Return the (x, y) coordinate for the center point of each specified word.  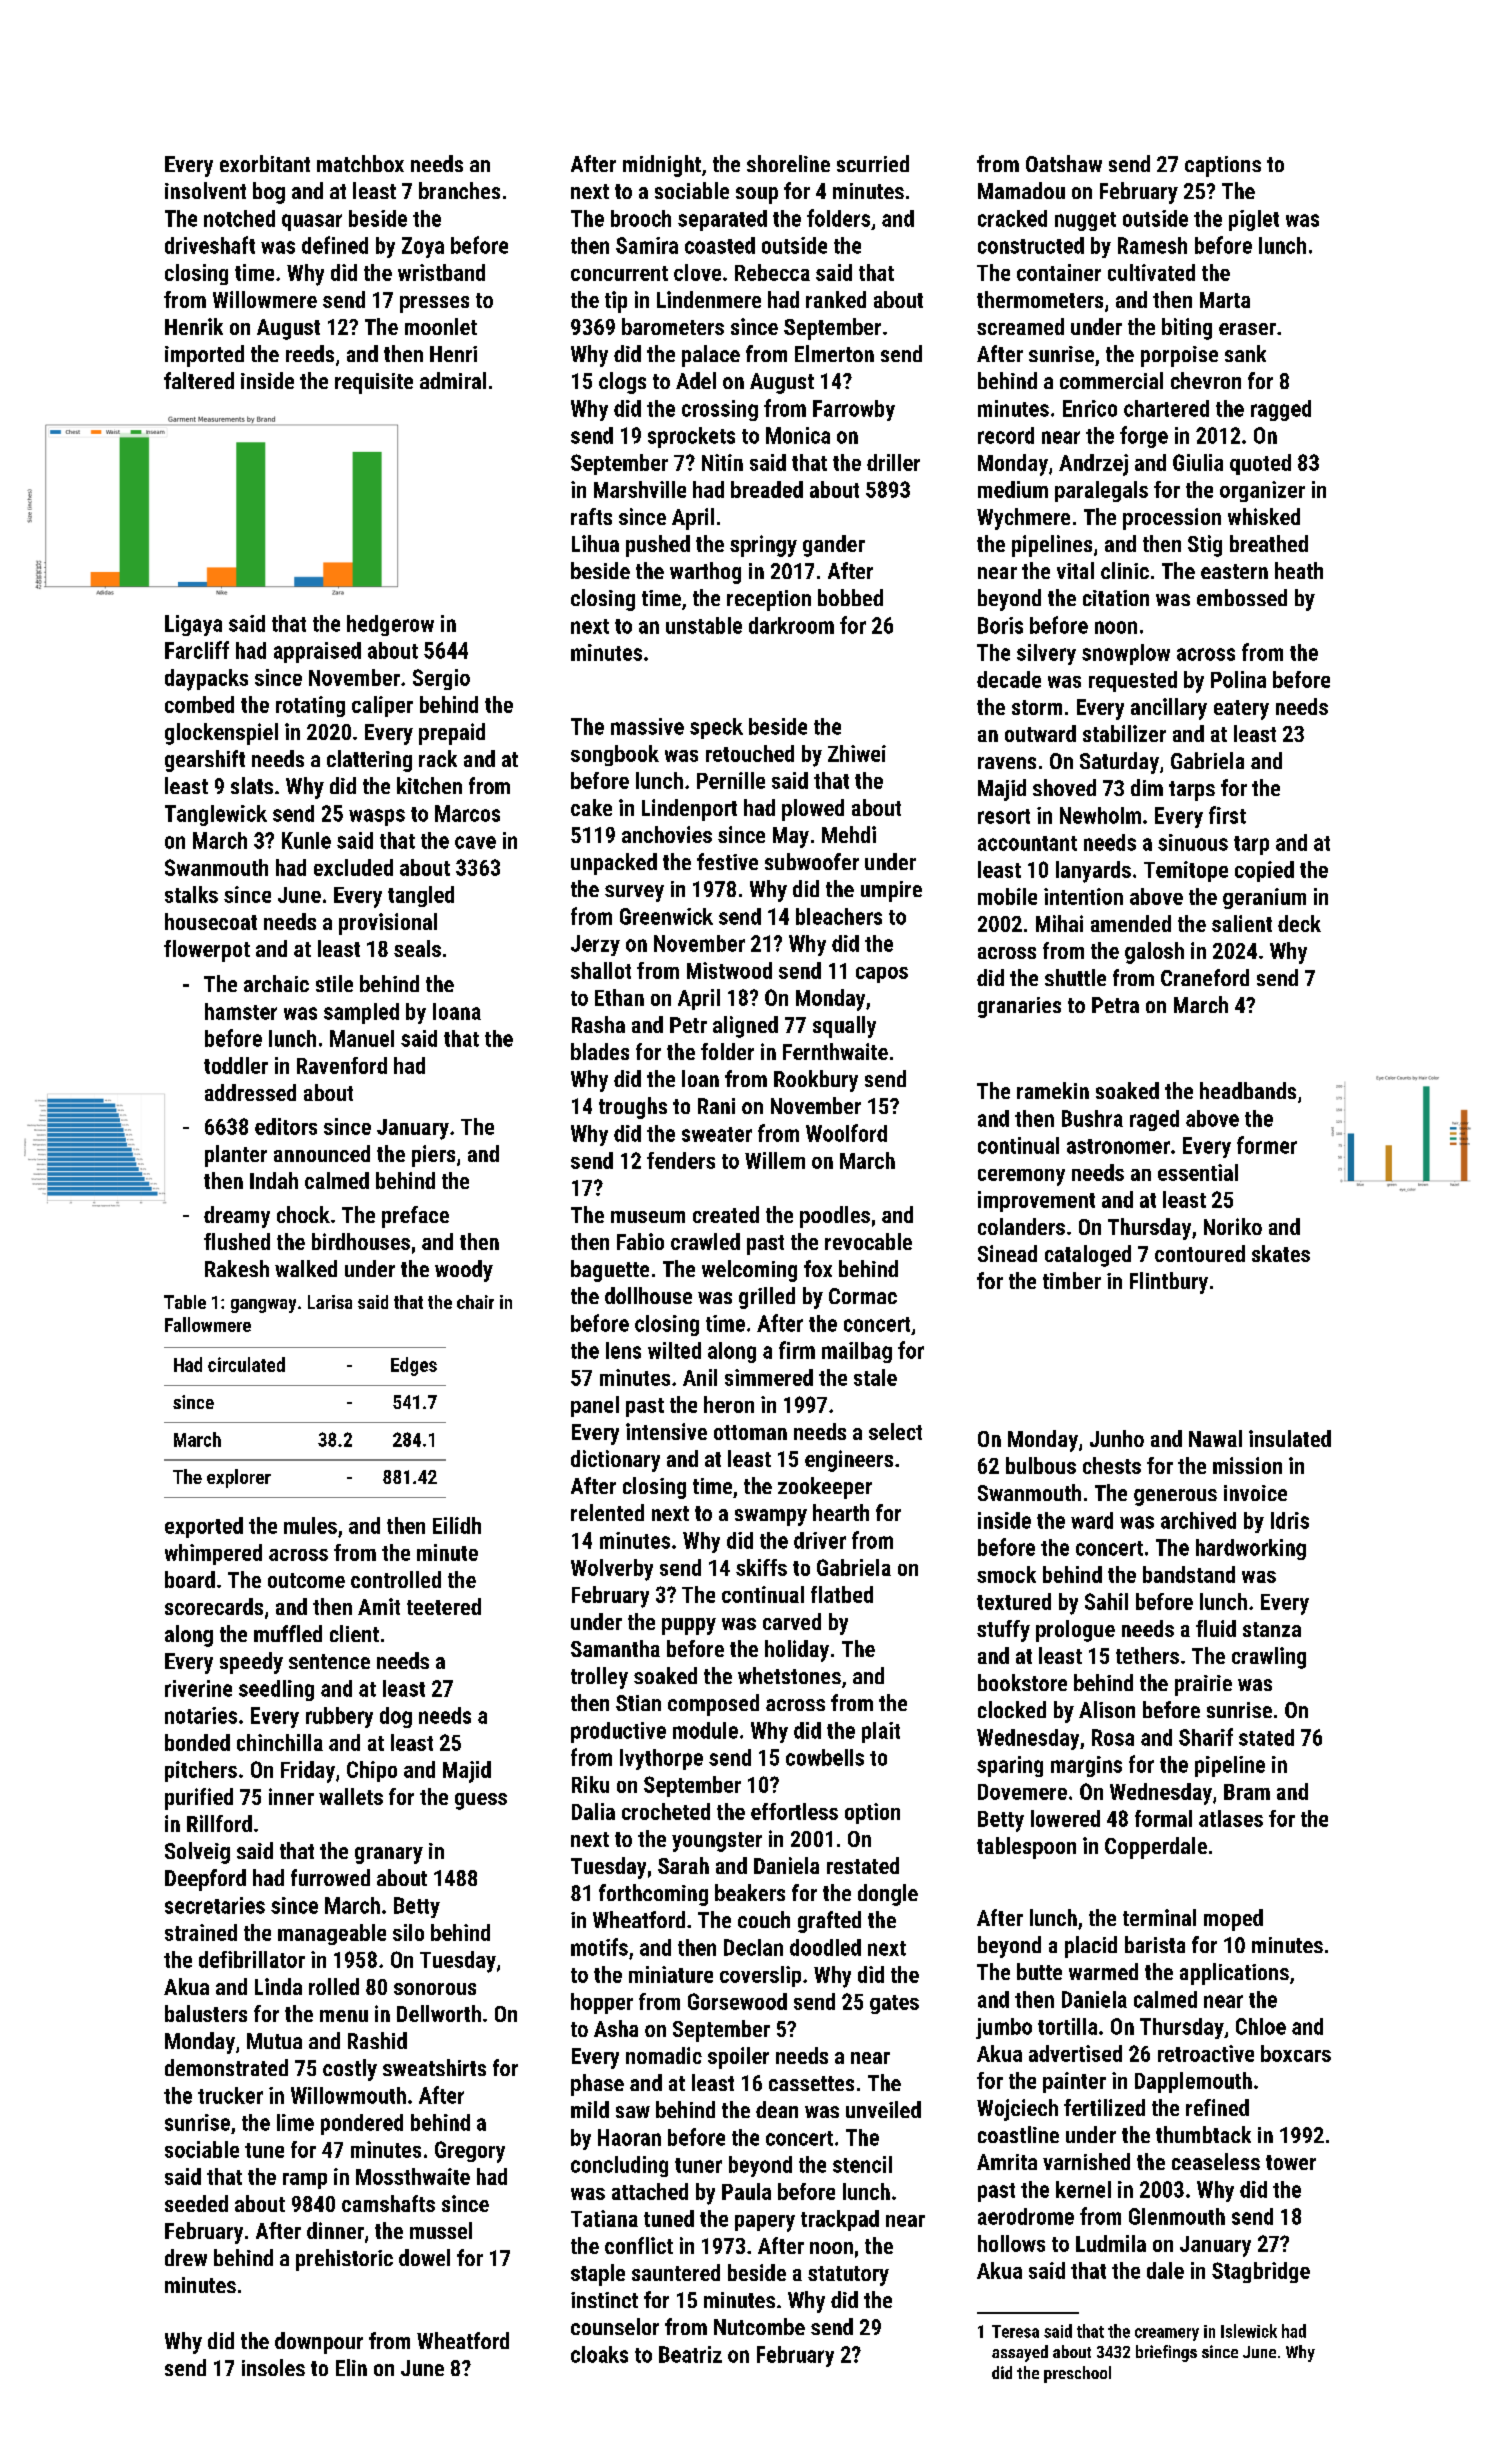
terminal (1159, 1917)
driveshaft (210, 245)
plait (881, 1732)
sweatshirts (434, 2067)
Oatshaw (1064, 163)
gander (834, 546)
